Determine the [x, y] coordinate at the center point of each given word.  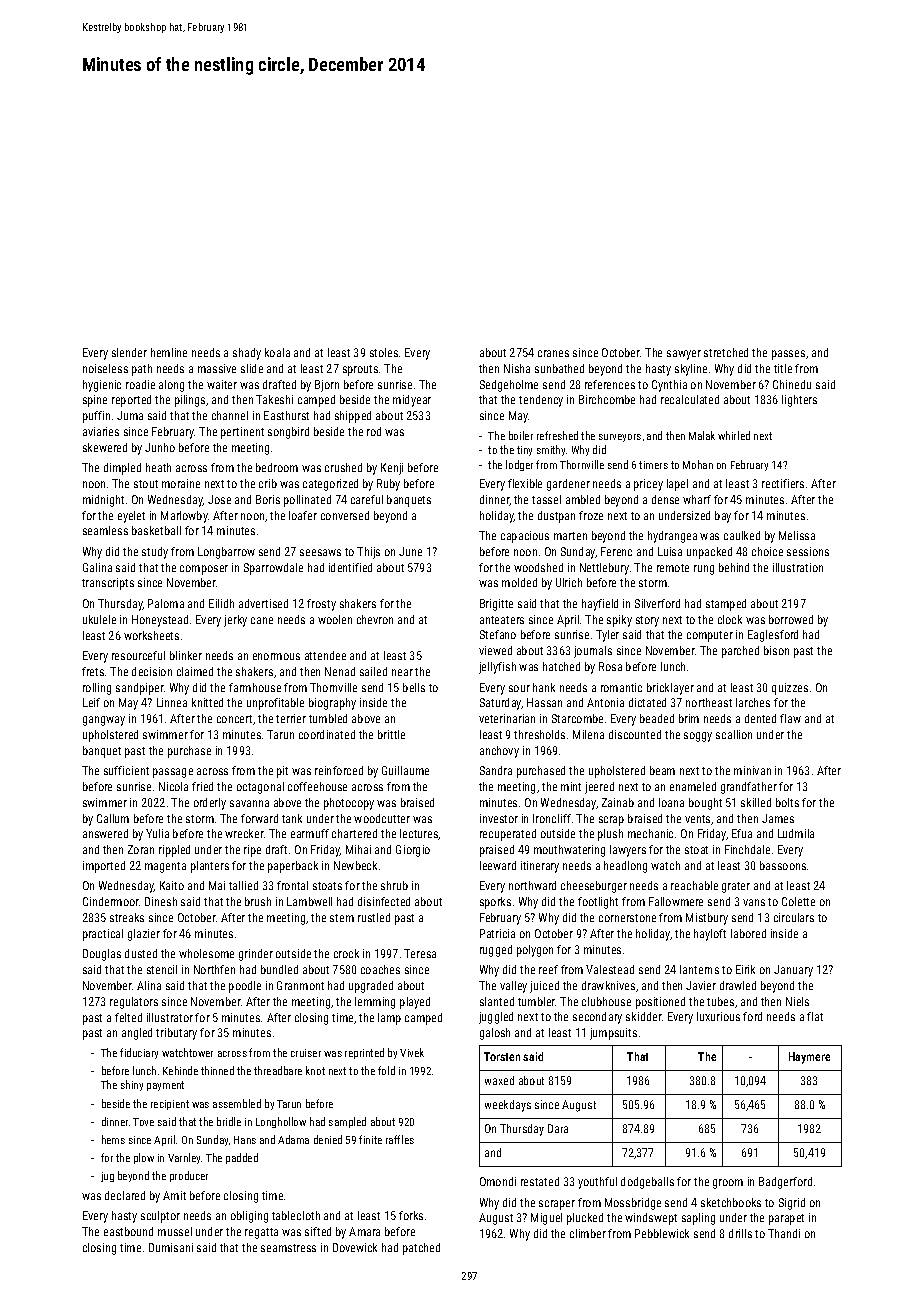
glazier [144, 935]
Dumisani [171, 1247]
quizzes [790, 689]
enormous [276, 656]
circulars [794, 917]
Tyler [607, 636]
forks [411, 1215]
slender [129, 352]
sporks [495, 903]
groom [728, 1184]
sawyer [684, 355]
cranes [553, 353]
